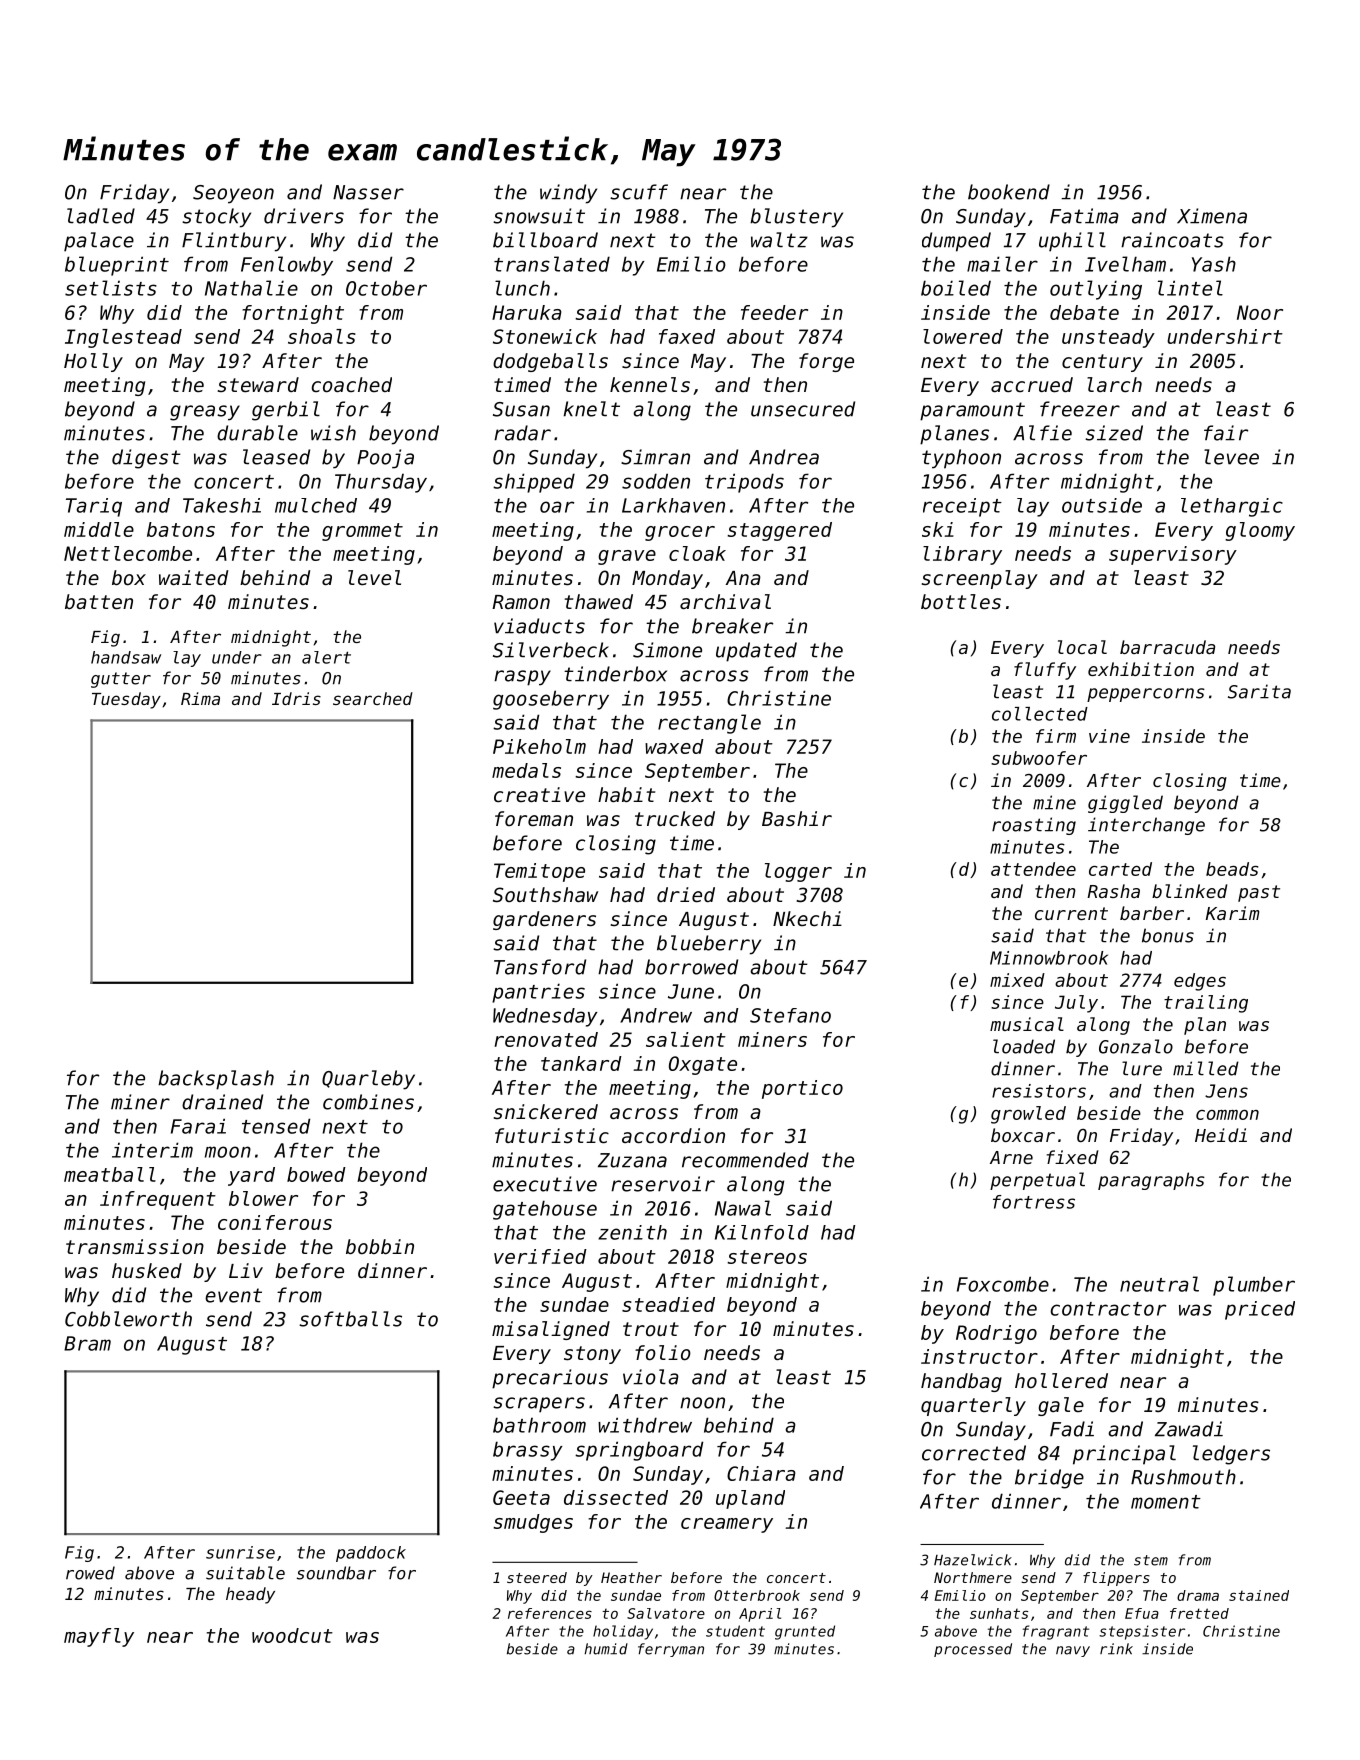  I want to click on stepsister, so click(1142, 1632).
